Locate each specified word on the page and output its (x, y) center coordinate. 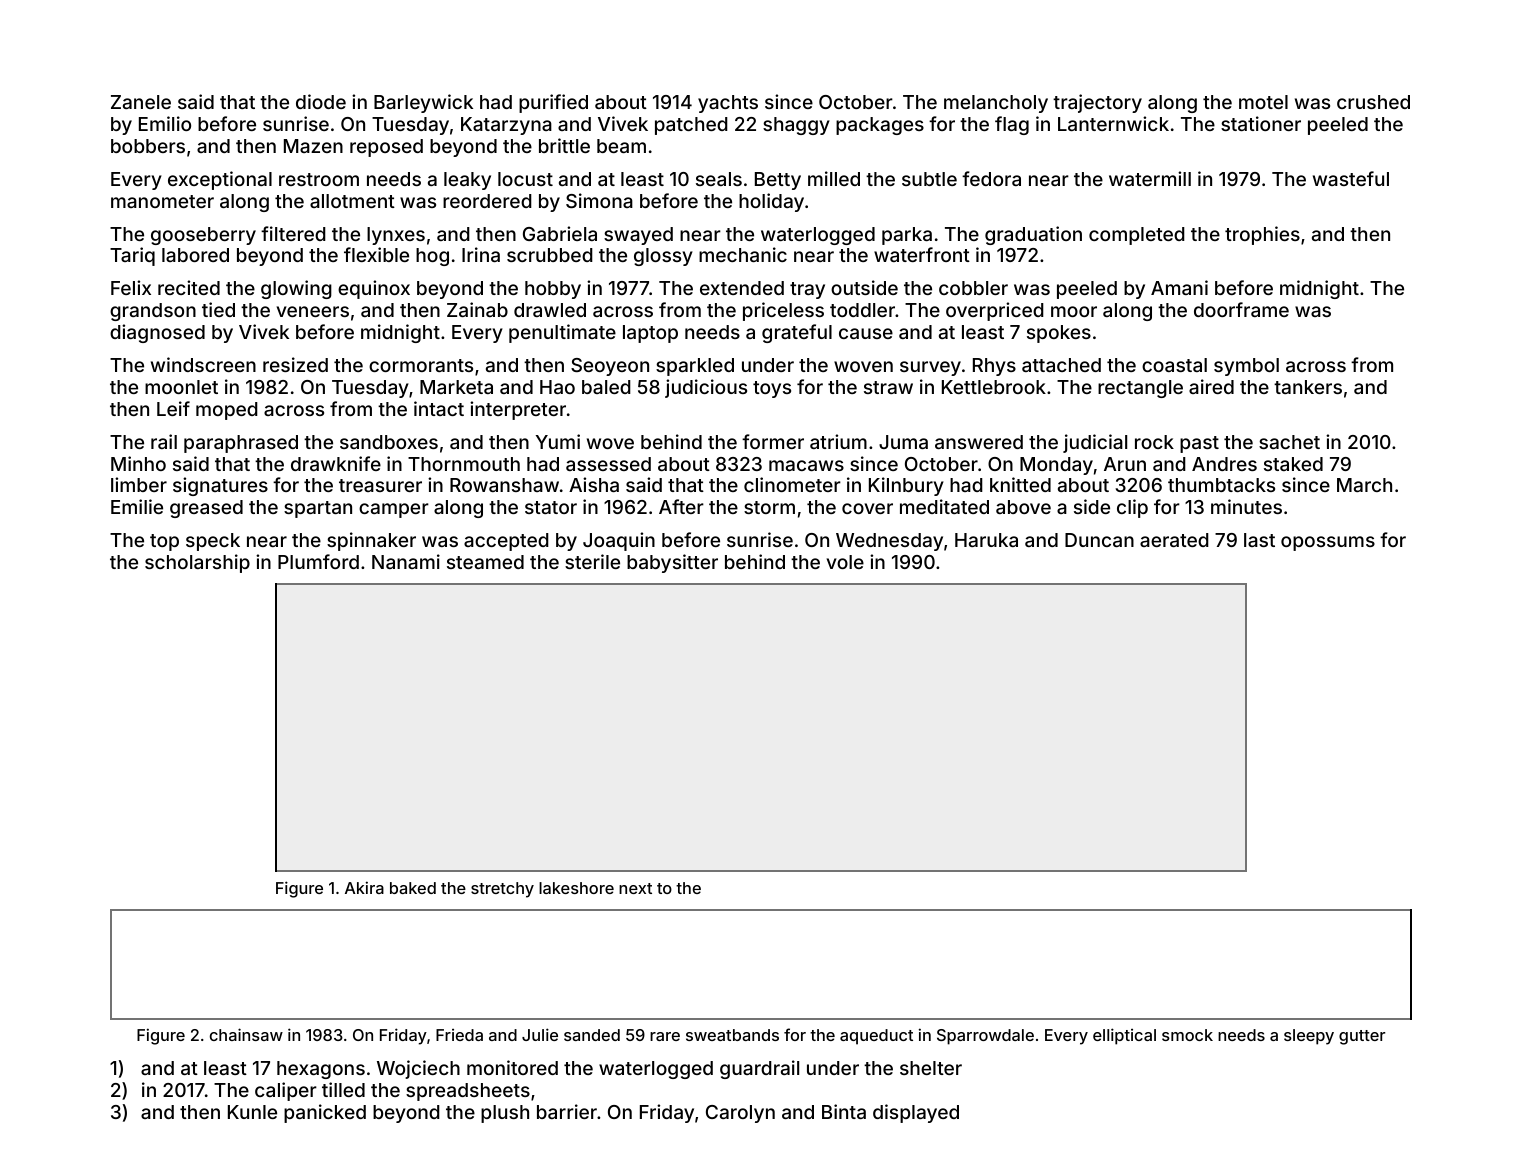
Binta (844, 1111)
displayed (916, 1113)
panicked (325, 1113)
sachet (1289, 442)
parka (907, 236)
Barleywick (423, 103)
